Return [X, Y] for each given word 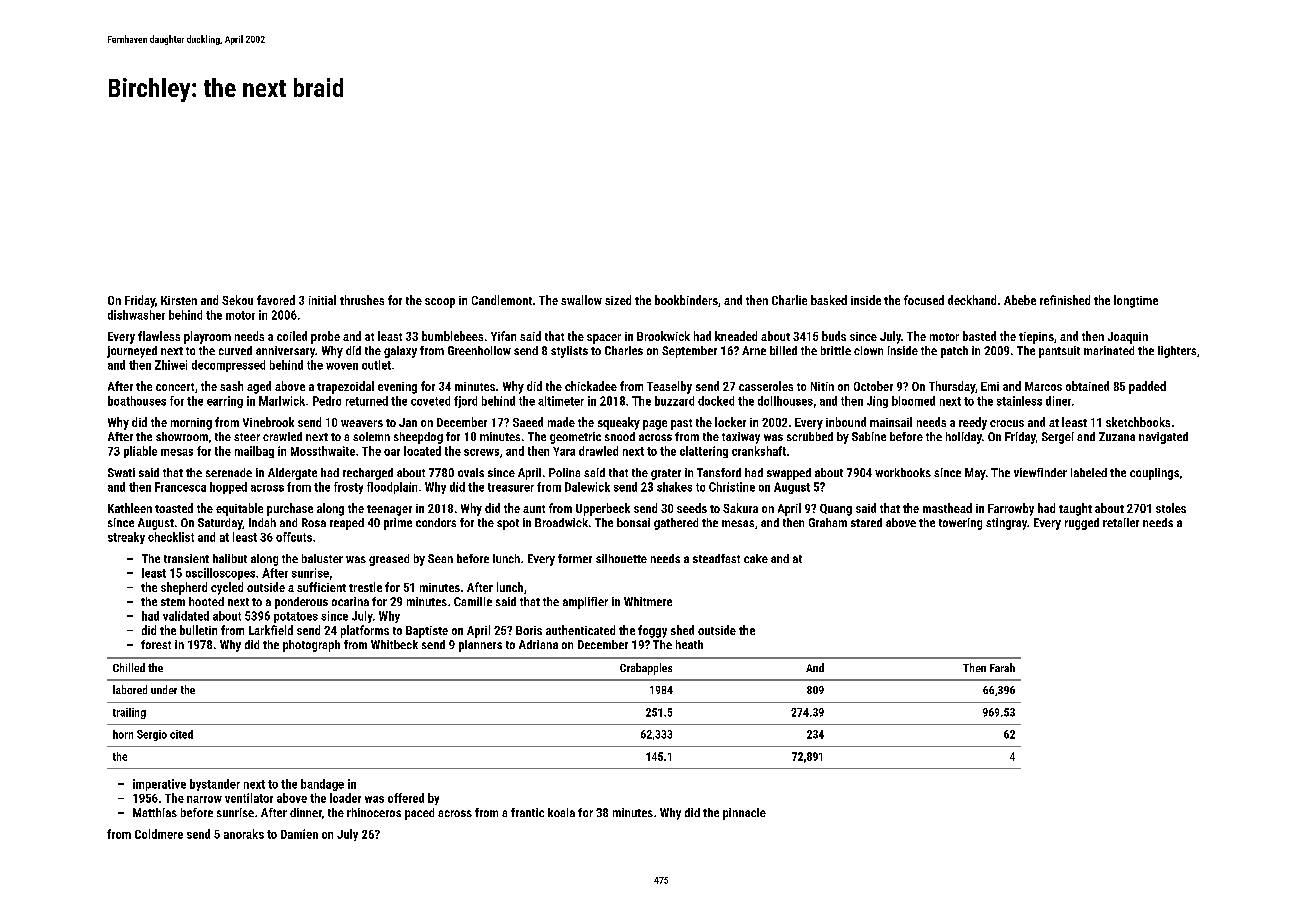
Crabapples [646, 669]
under [164, 689]
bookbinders [686, 300]
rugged [1082, 524]
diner [1058, 401]
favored [276, 300]
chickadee [591, 386]
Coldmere [159, 834]
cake [756, 558]
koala [561, 812]
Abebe [1020, 300]
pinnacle [744, 814]
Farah [1002, 667]
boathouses [137, 401]
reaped [347, 524]
